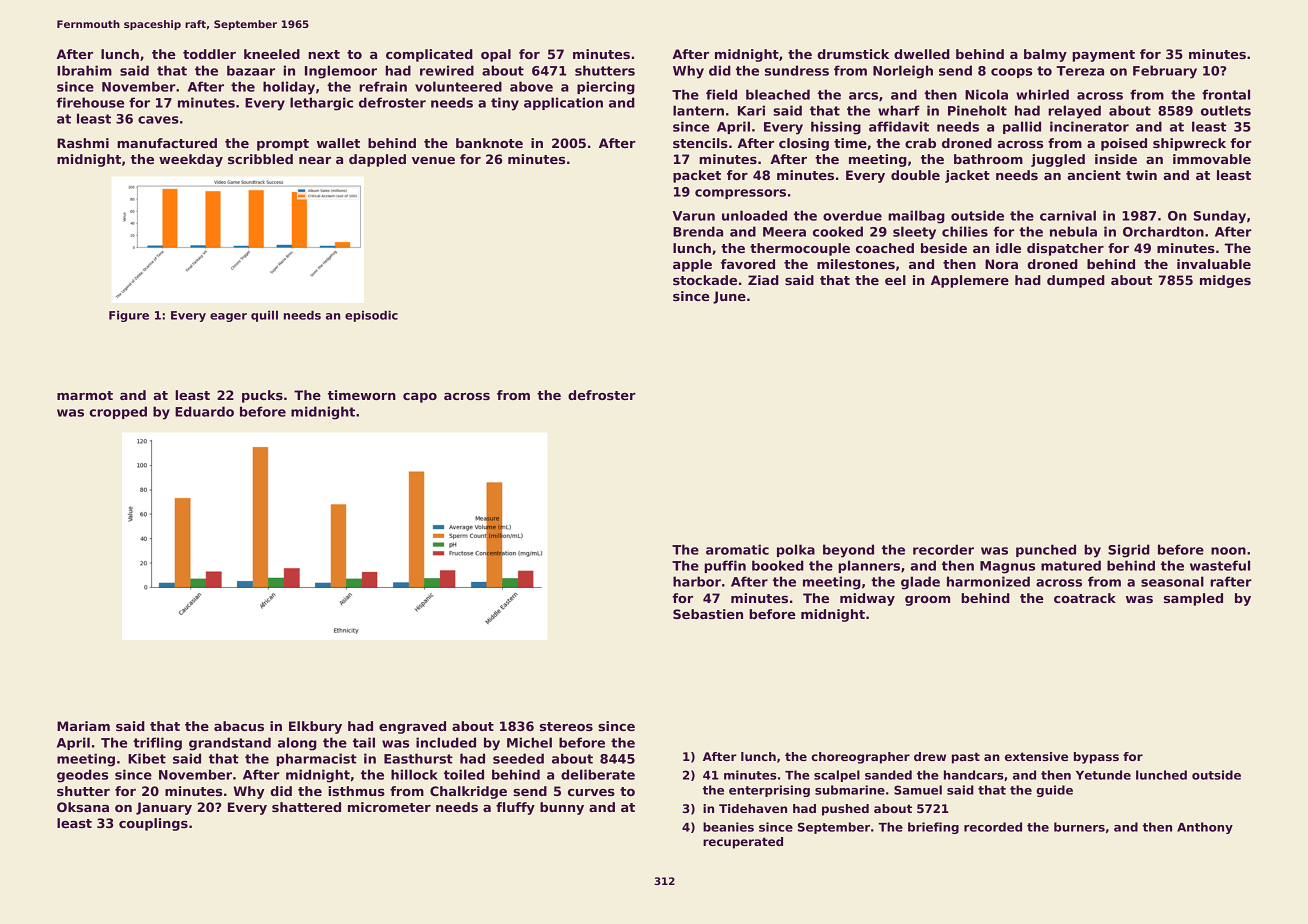 The image size is (1308, 924). I want to click on couplings, so click(153, 824).
